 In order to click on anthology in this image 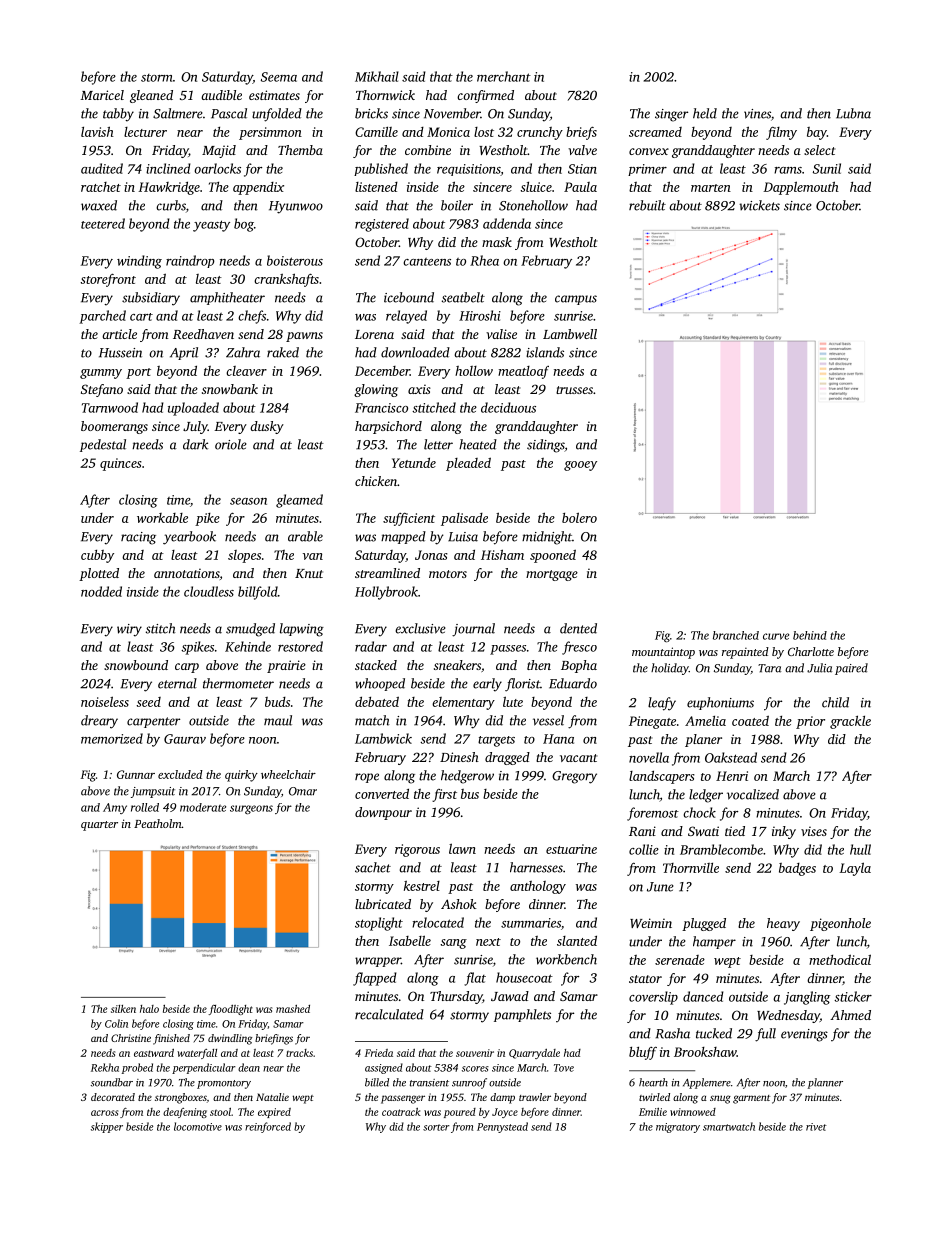, I will do `click(538, 887)`.
